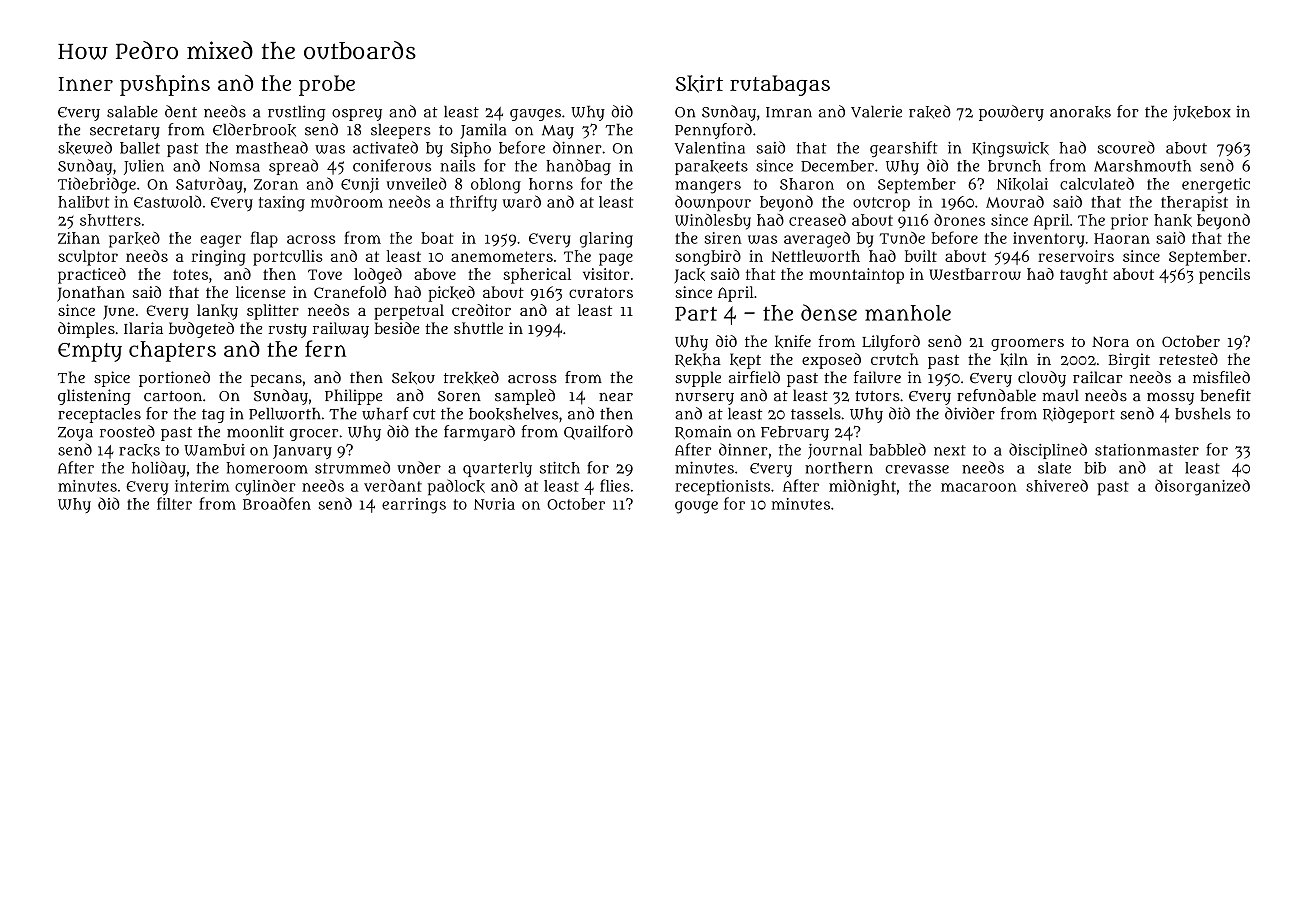 The height and width of the image is (924, 1308). I want to click on probe, so click(327, 85).
